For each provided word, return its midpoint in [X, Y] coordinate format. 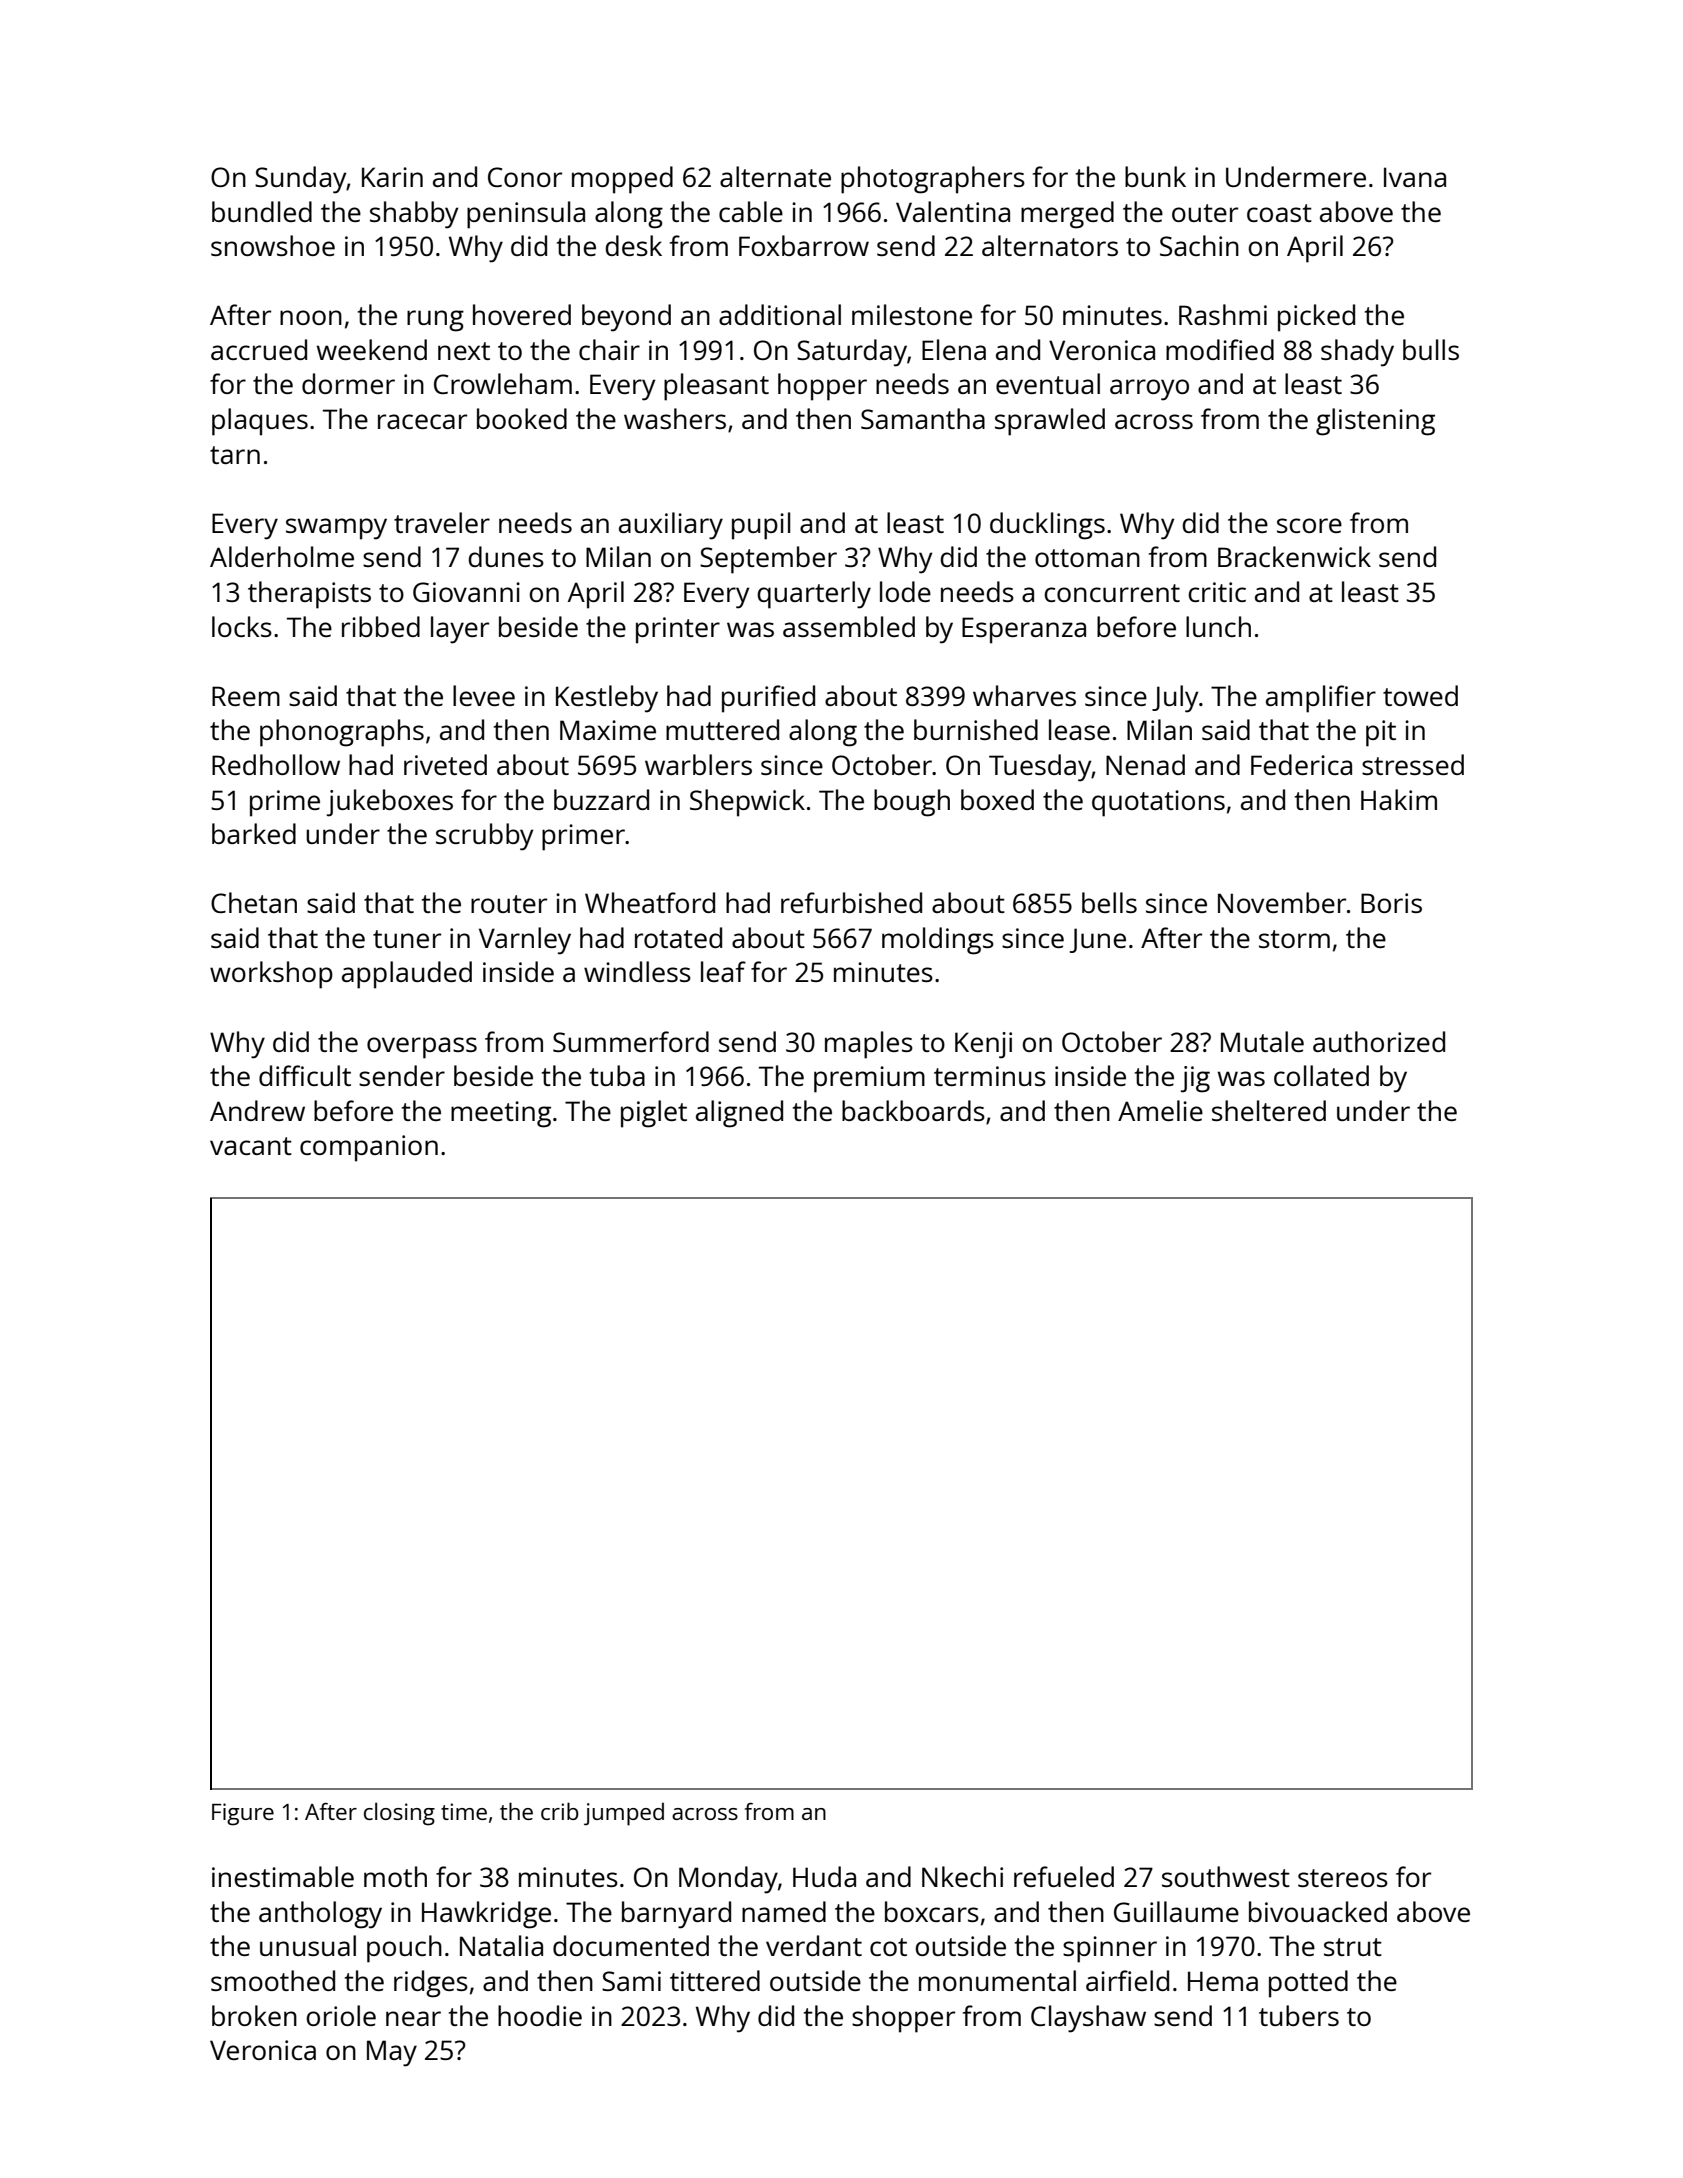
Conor [525, 177]
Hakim [1399, 799]
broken [254, 2015]
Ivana [1415, 177]
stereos [1343, 1878]
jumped [624, 1814]
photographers [933, 180]
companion [369, 1148]
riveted [445, 764]
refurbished [851, 902]
